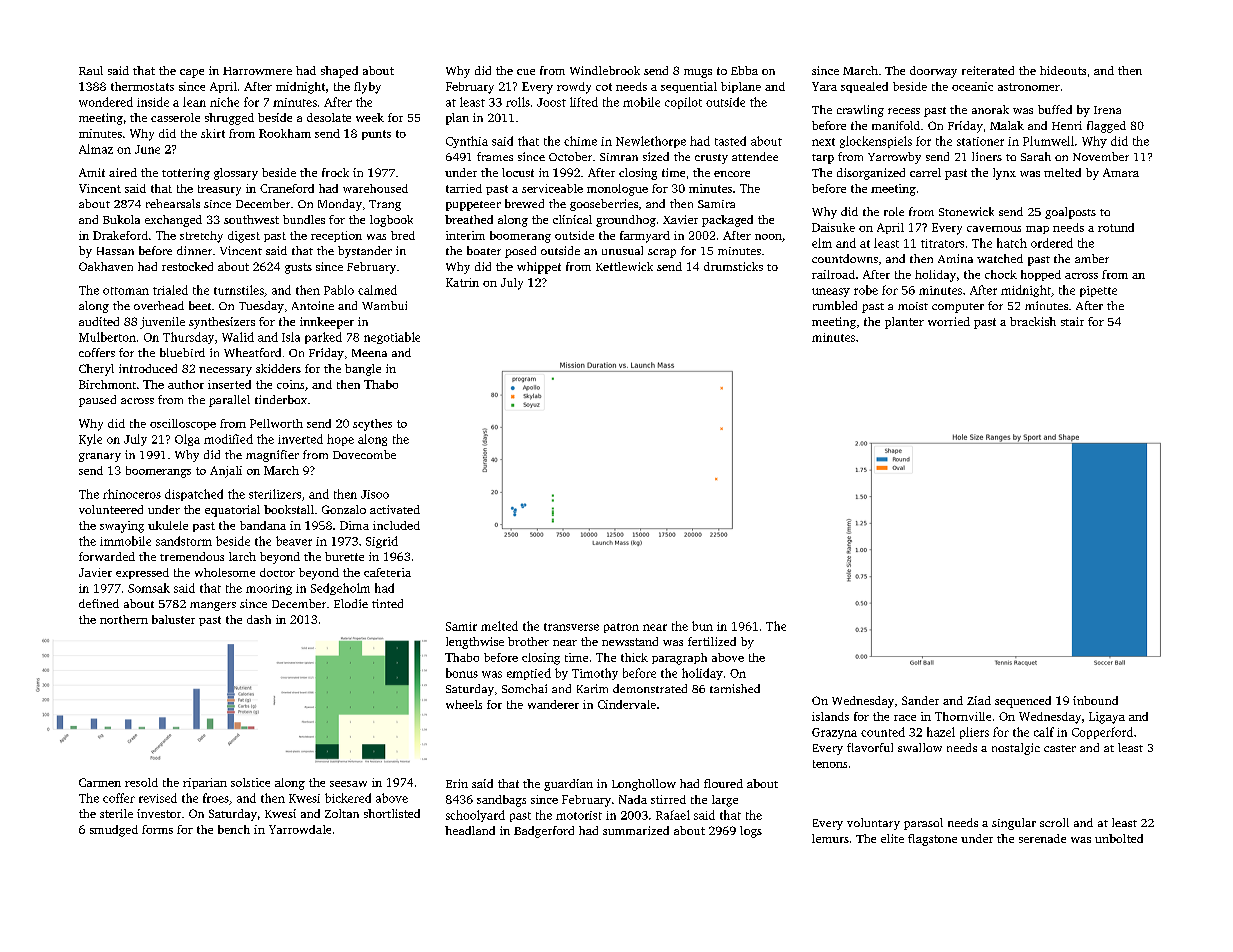 This screenshot has height=952, width=1233. I want to click on fertilized, so click(712, 641).
